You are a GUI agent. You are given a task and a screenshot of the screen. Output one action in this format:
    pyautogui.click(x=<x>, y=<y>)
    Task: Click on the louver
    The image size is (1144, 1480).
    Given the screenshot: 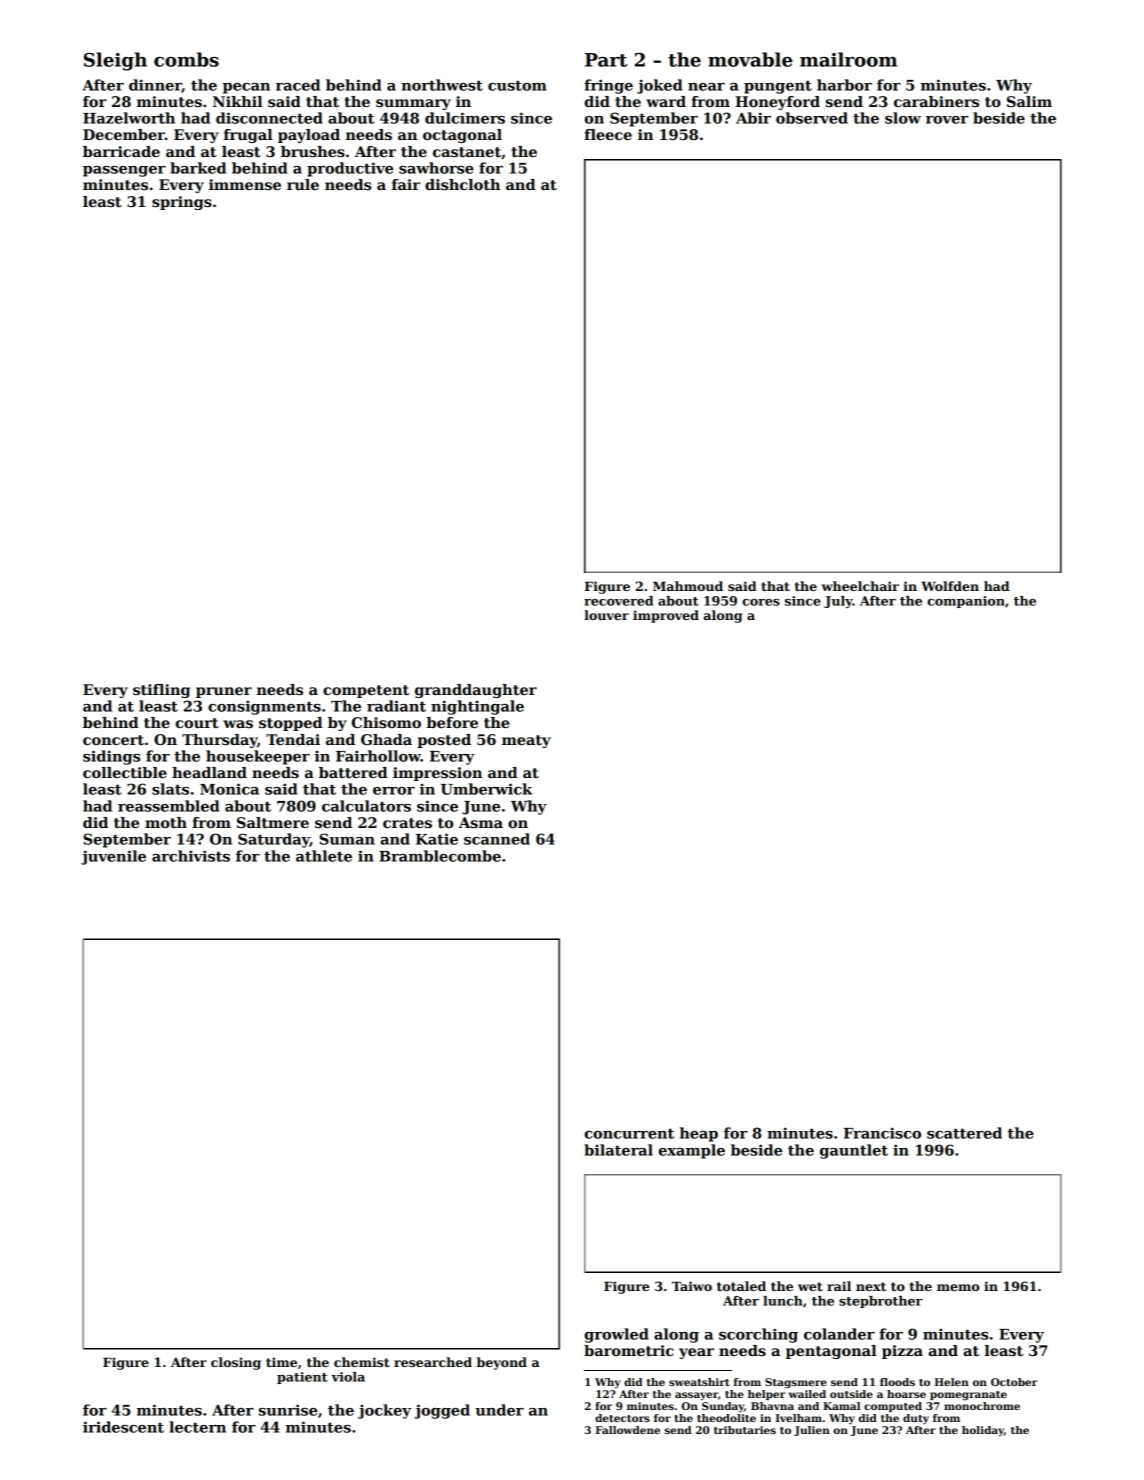 What is the action you would take?
    pyautogui.click(x=606, y=615)
